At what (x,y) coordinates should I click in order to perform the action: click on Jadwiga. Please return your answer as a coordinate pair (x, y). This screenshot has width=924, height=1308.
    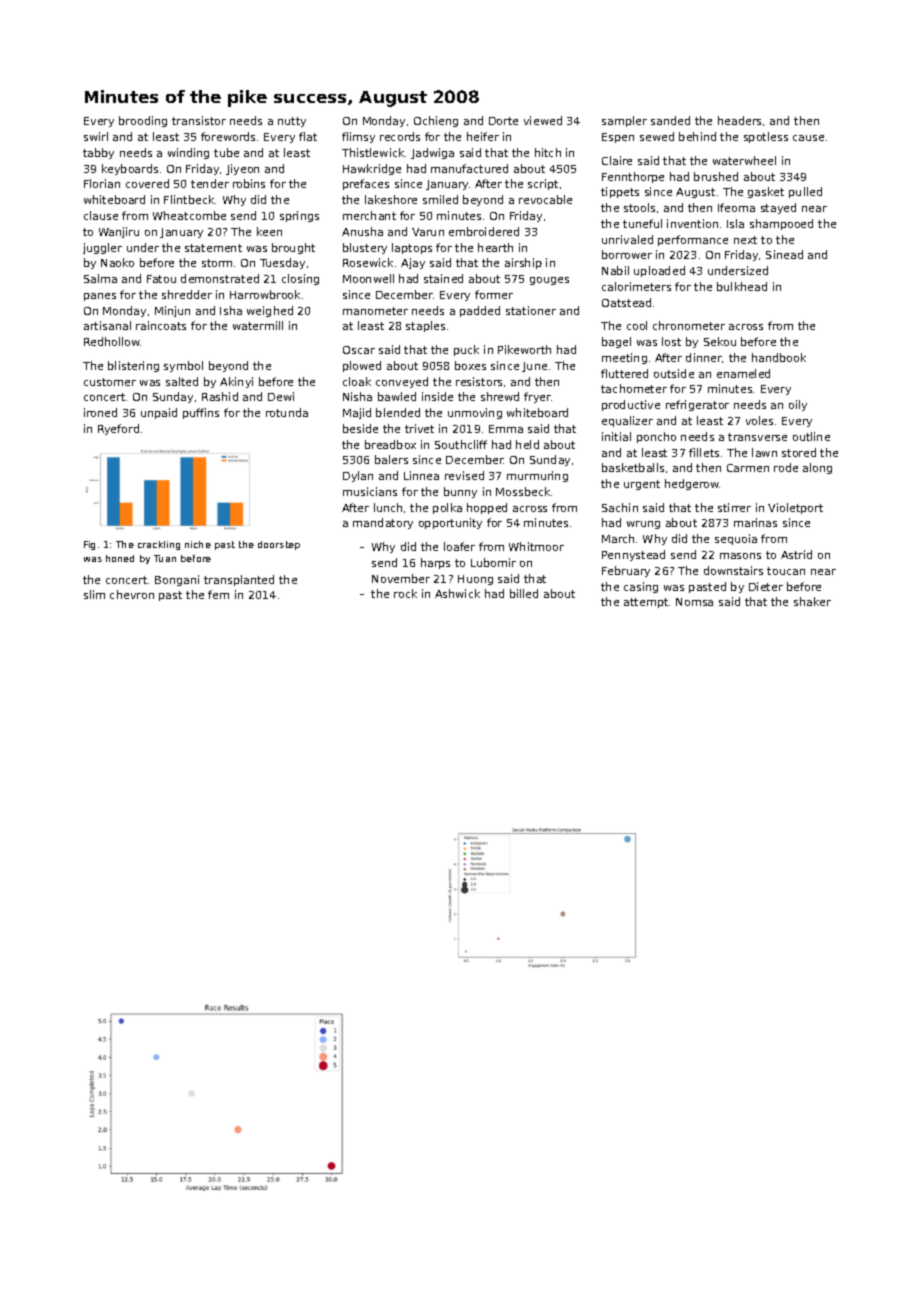
    Looking at the image, I should click on (432, 153).
